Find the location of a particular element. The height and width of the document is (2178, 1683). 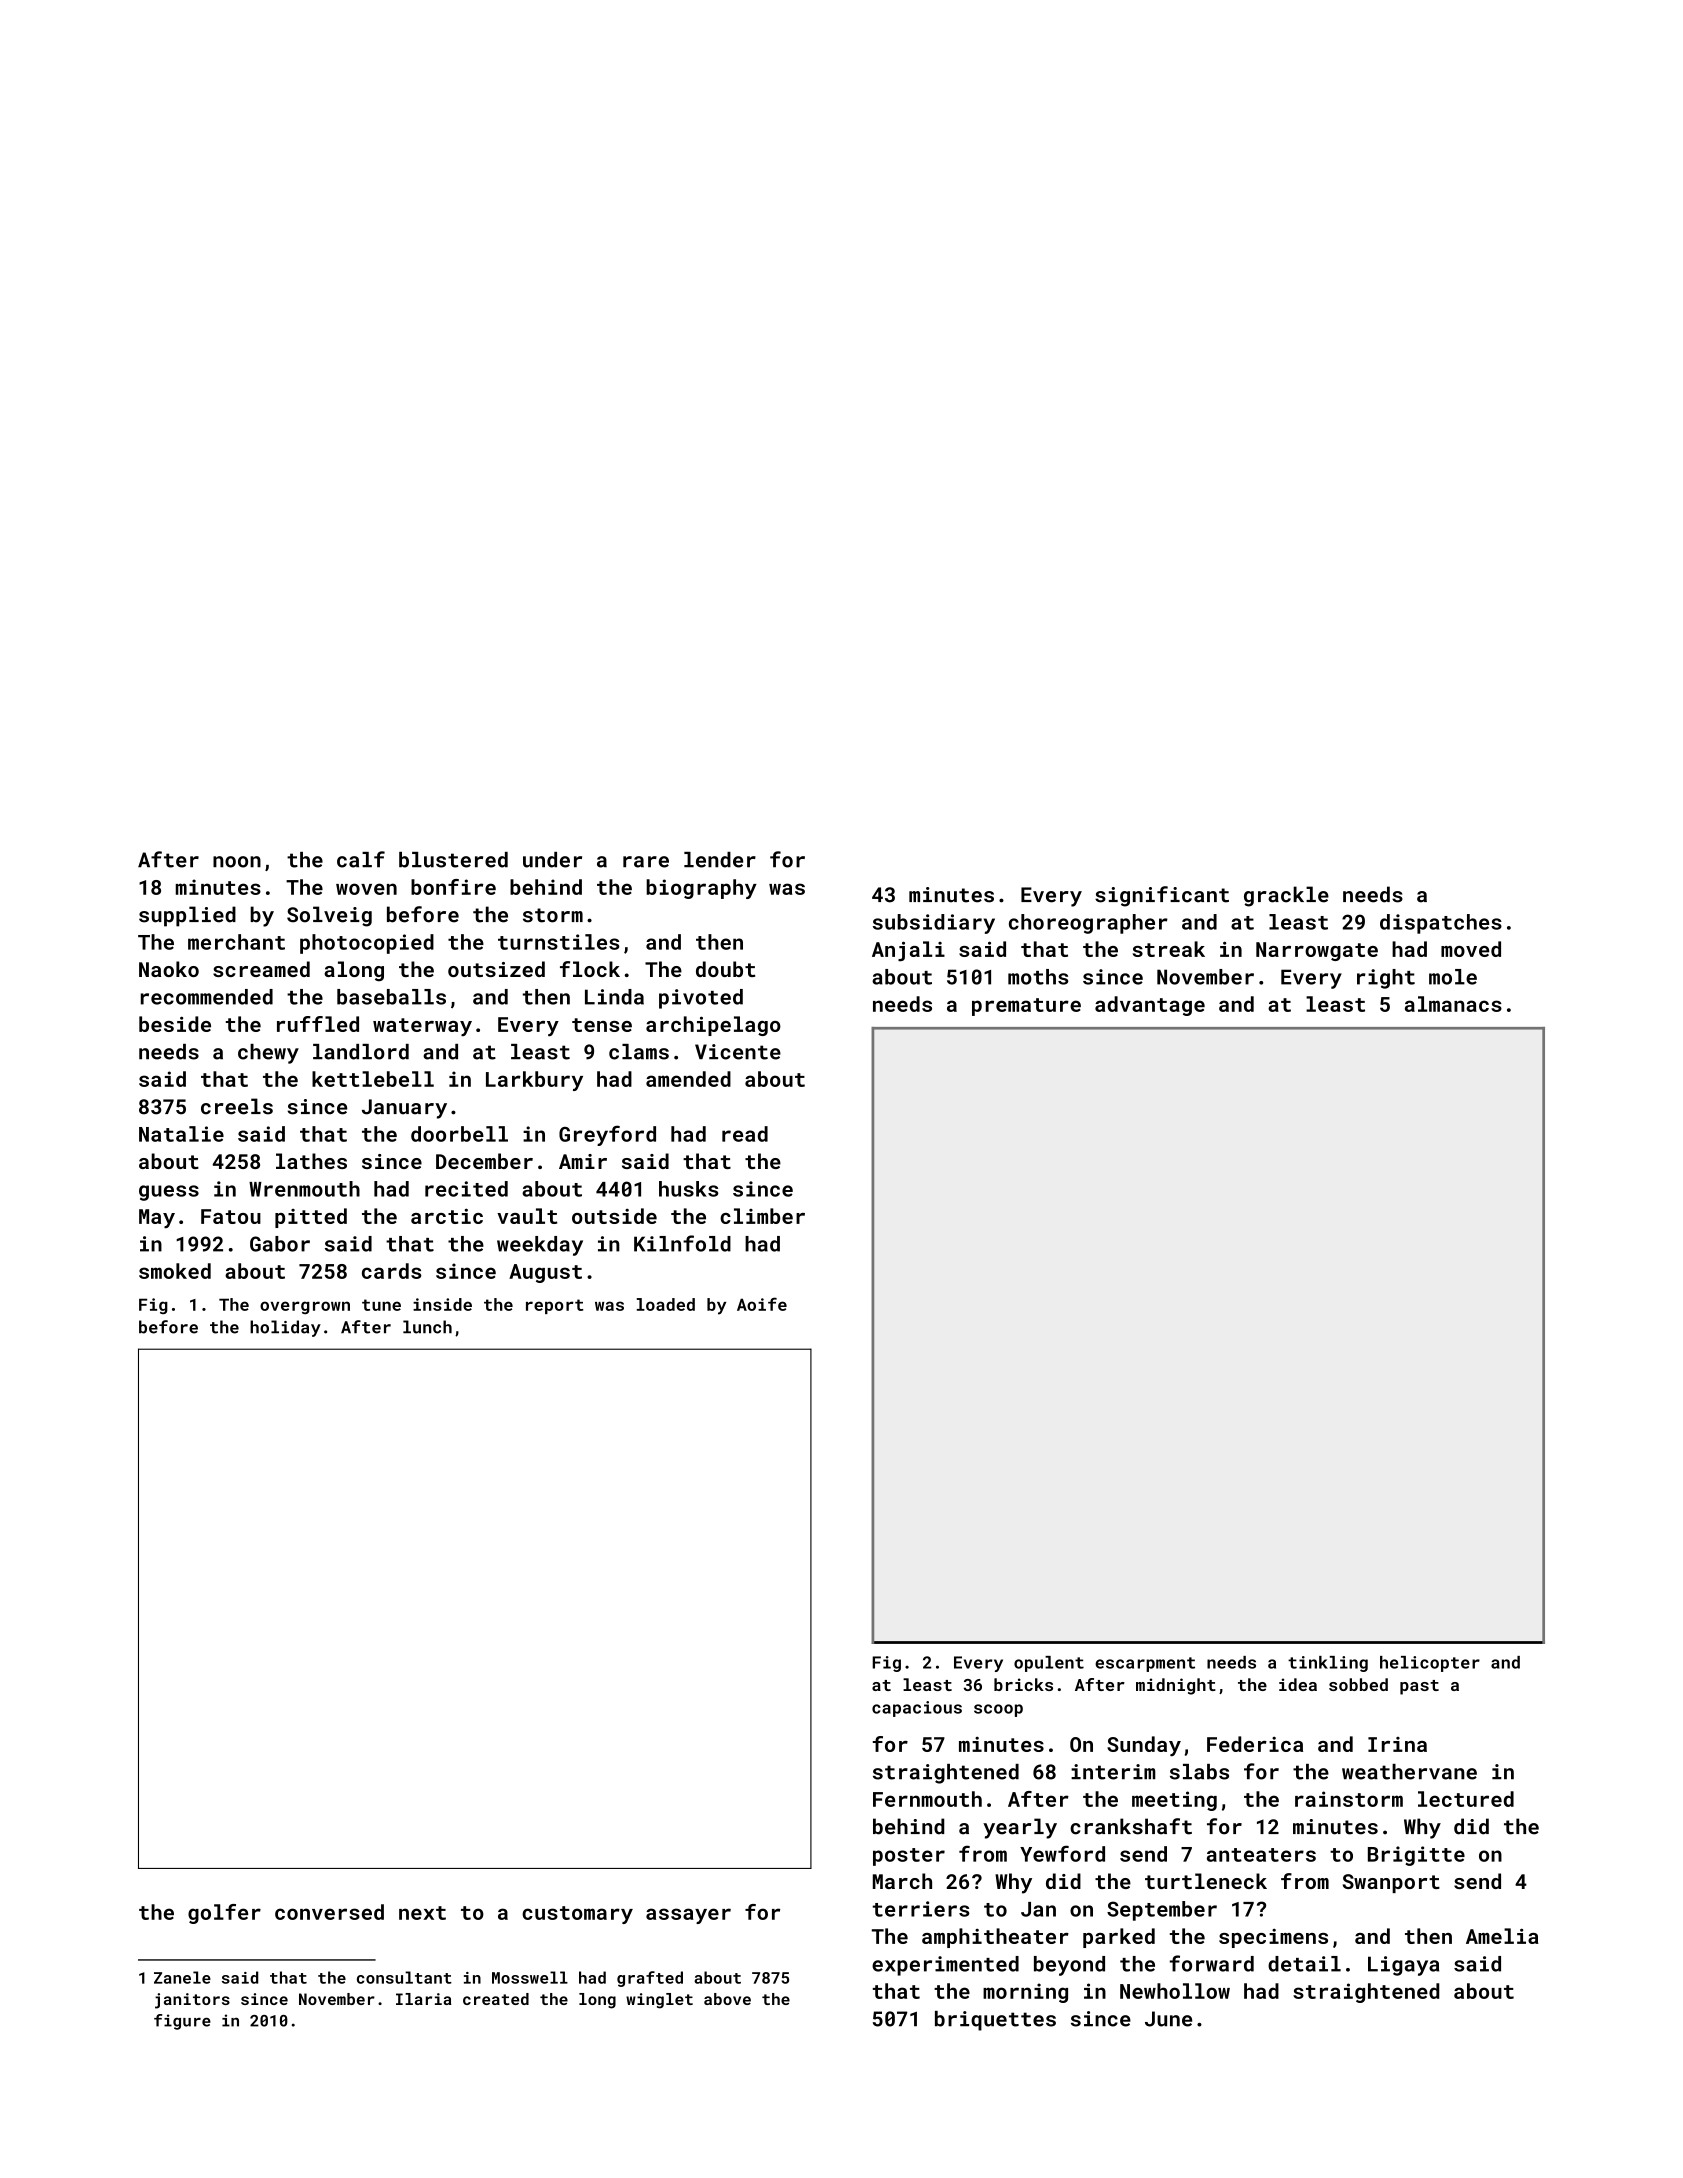

customary is located at coordinates (577, 1915).
